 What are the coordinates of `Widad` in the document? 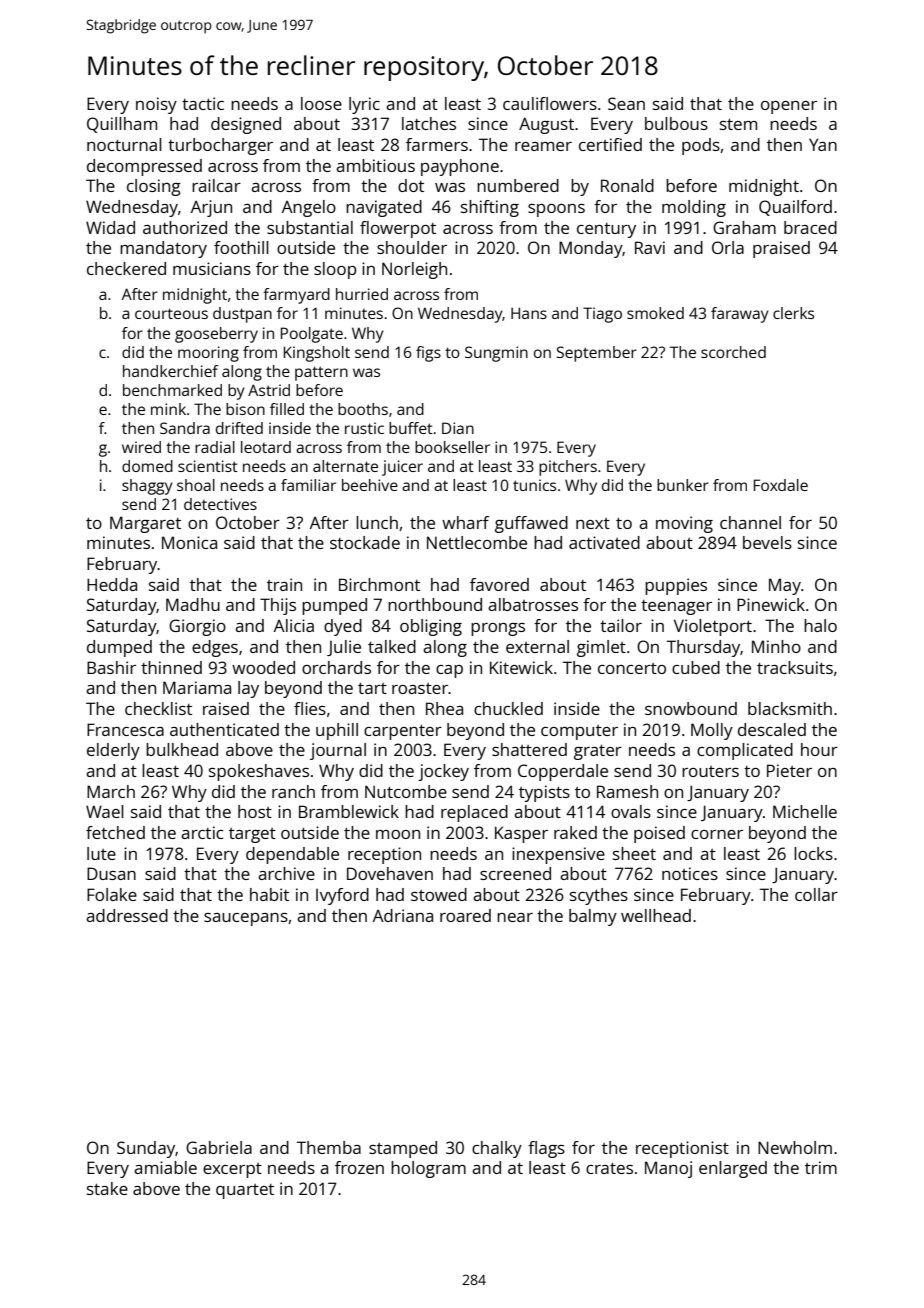 It's located at (110, 227).
